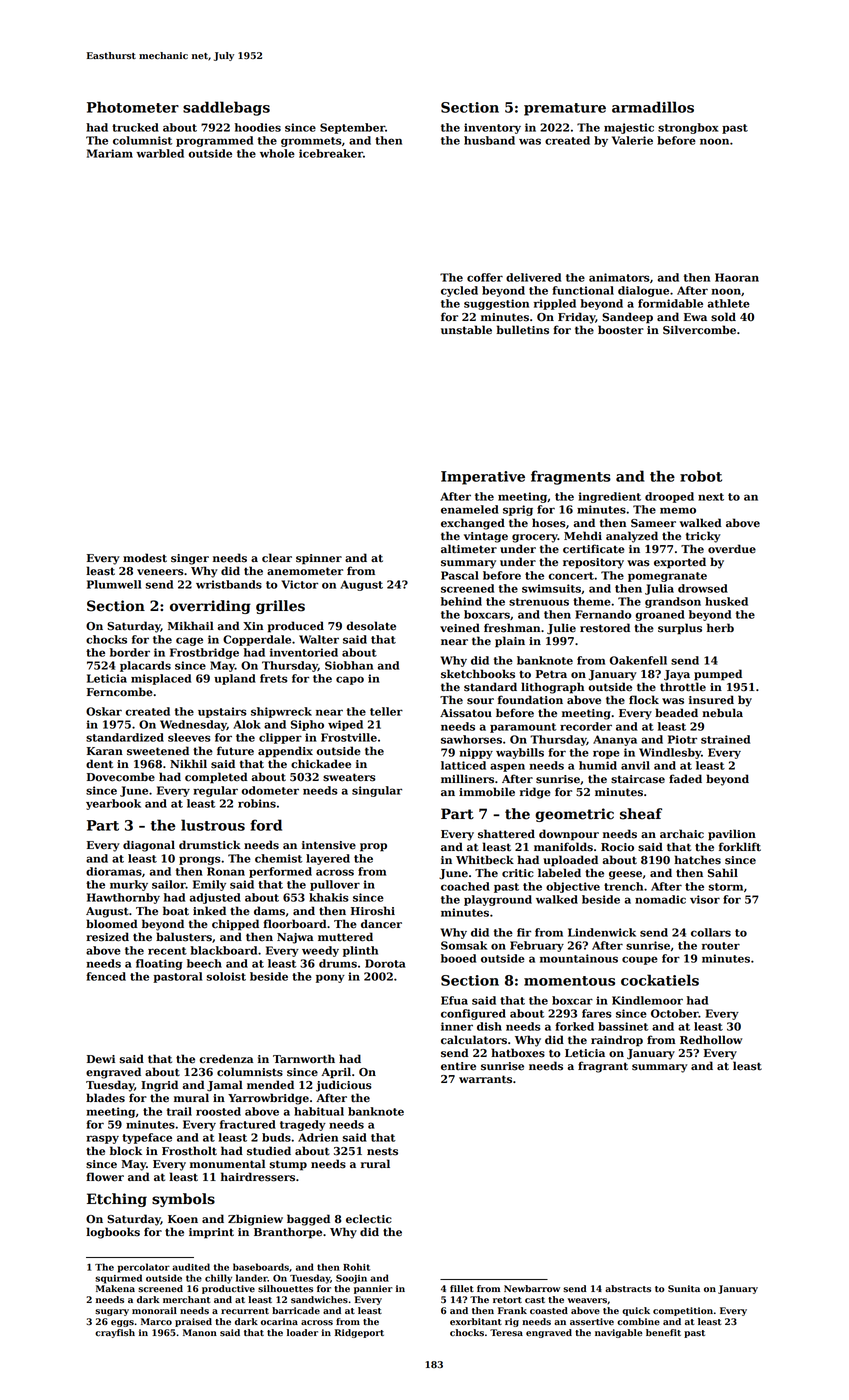 The height and width of the page is (1400, 849). Describe the element at coordinates (638, 779) in the page. I see `staircase` at that location.
